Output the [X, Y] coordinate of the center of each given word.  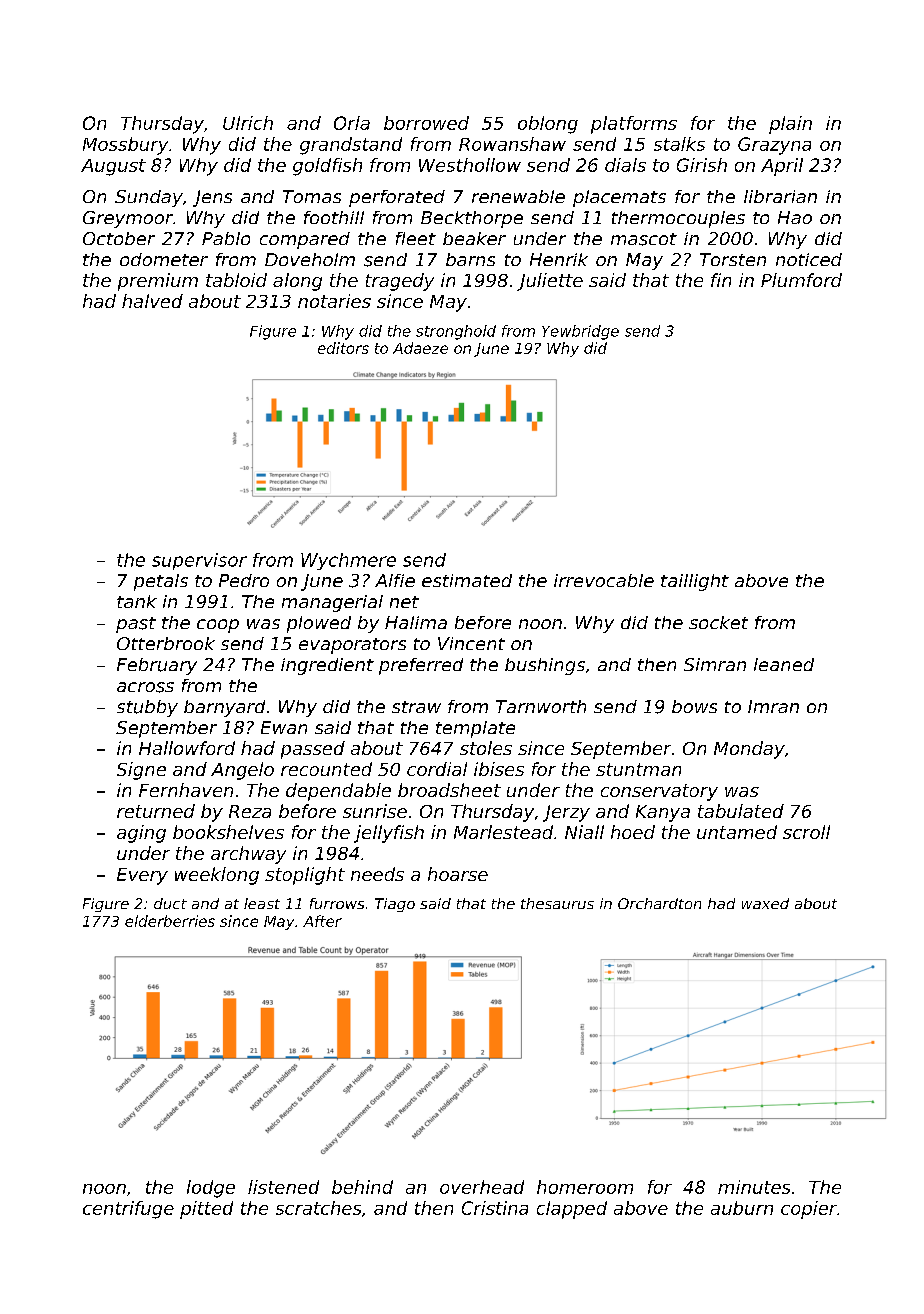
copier [809, 1210]
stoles [486, 748]
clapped [572, 1210]
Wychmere [348, 561]
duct [170, 903]
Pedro [244, 580]
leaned [784, 664]
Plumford [801, 280]
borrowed [426, 123]
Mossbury [125, 146]
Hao [795, 217]
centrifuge [128, 1210]
